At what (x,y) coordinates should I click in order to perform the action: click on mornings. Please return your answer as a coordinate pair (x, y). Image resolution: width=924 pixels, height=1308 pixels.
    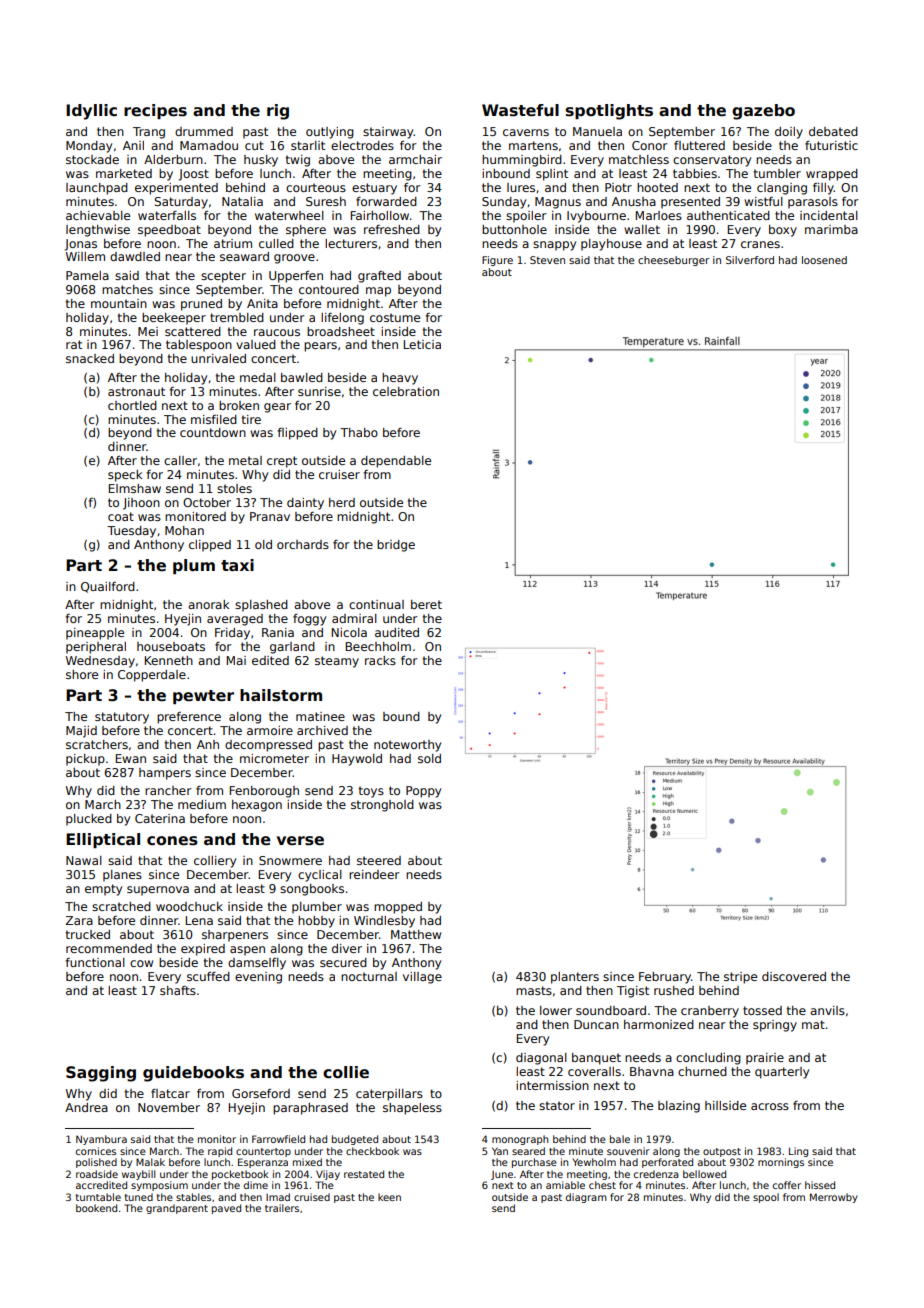
    Looking at the image, I should click on (781, 1163).
